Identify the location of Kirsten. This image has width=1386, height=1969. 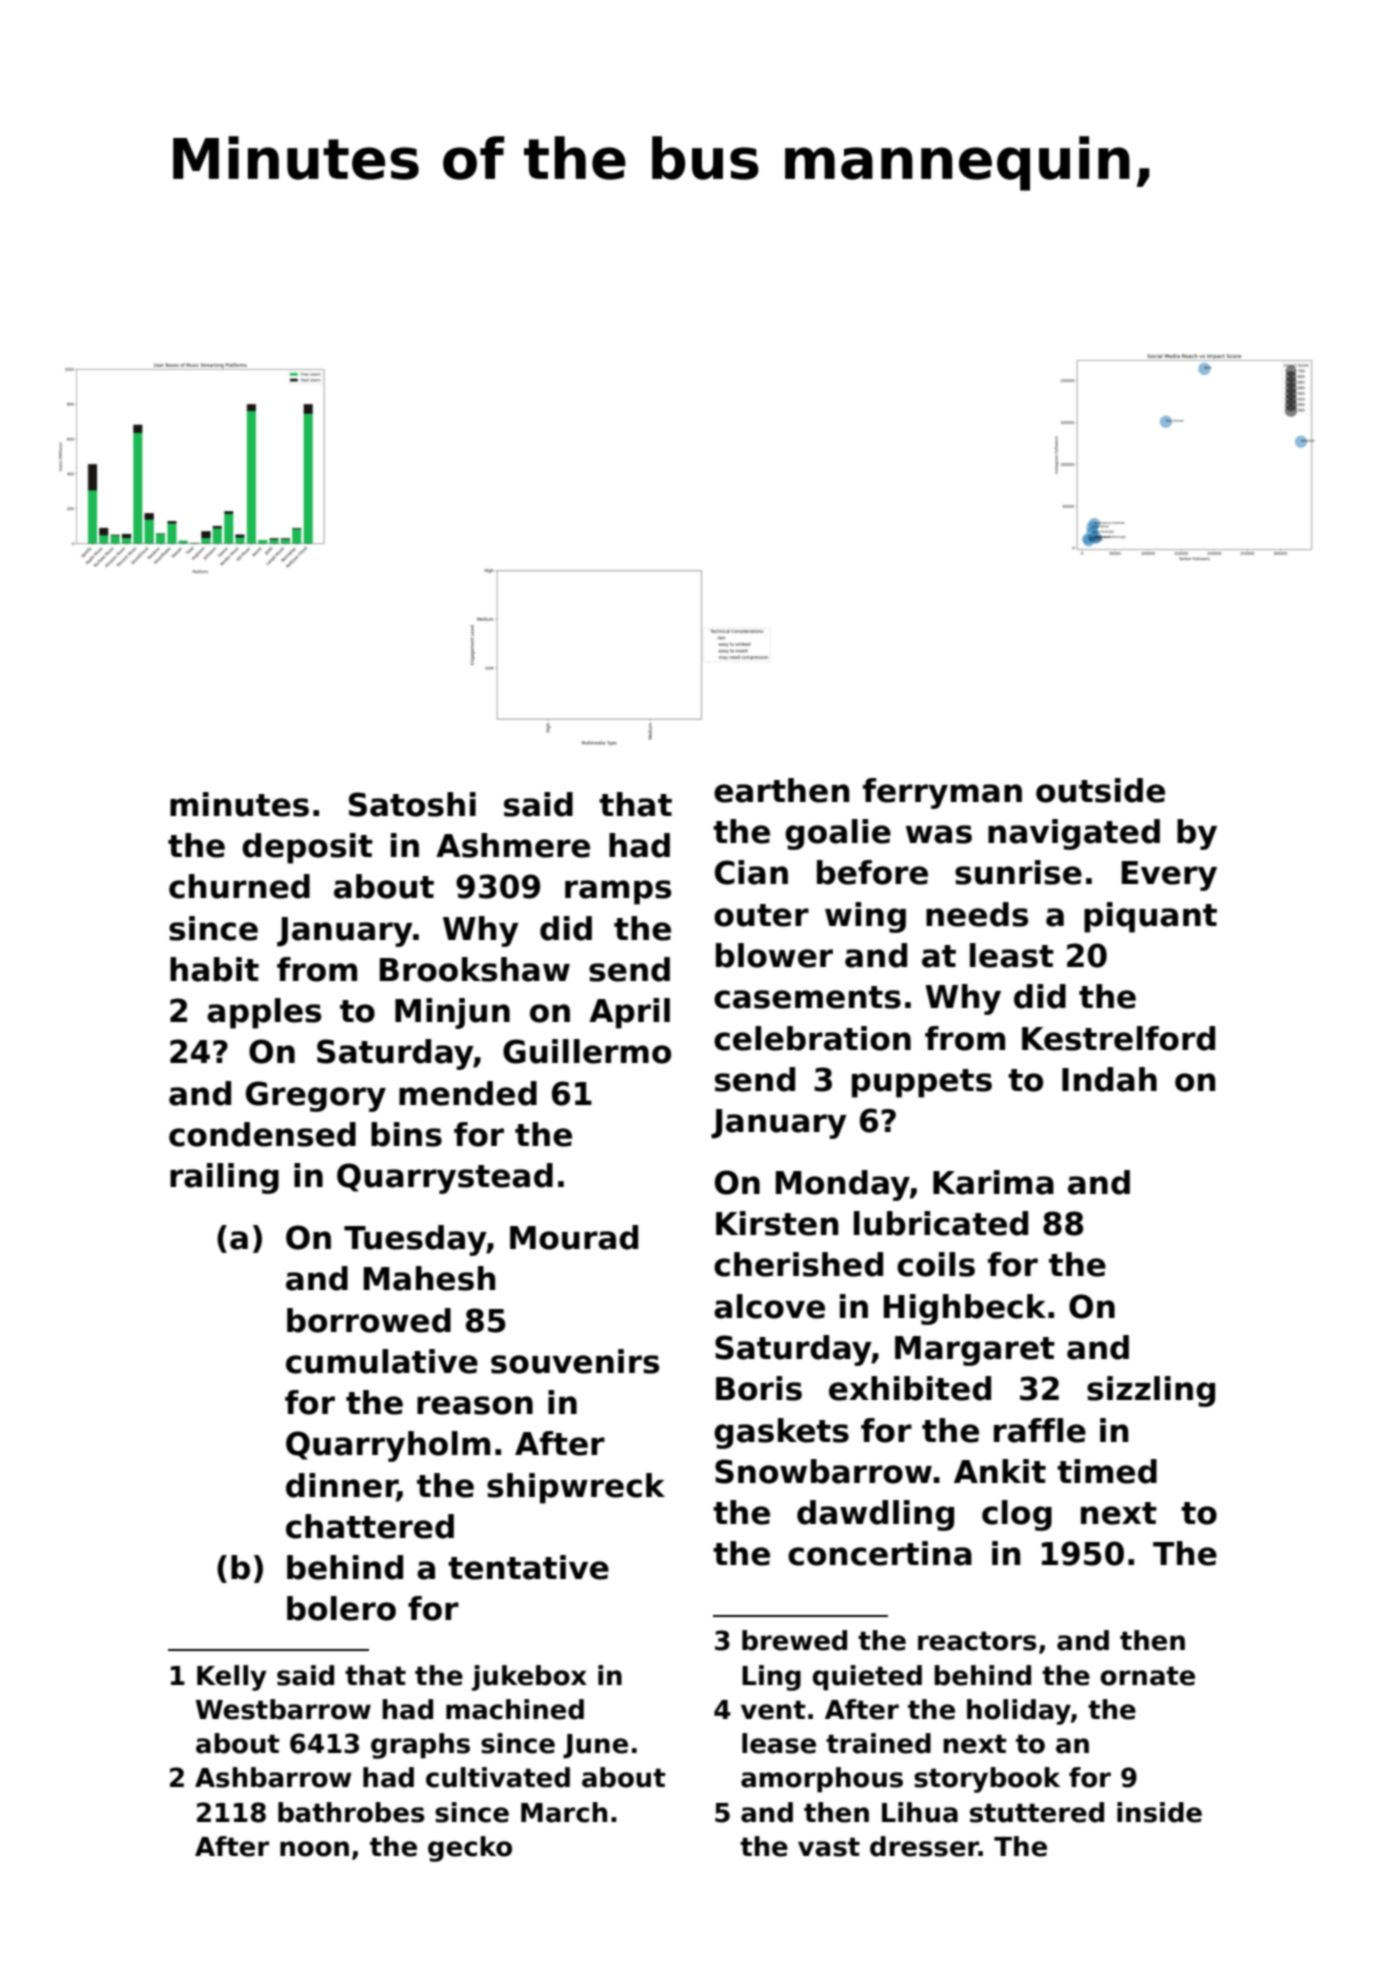
(777, 1223).
